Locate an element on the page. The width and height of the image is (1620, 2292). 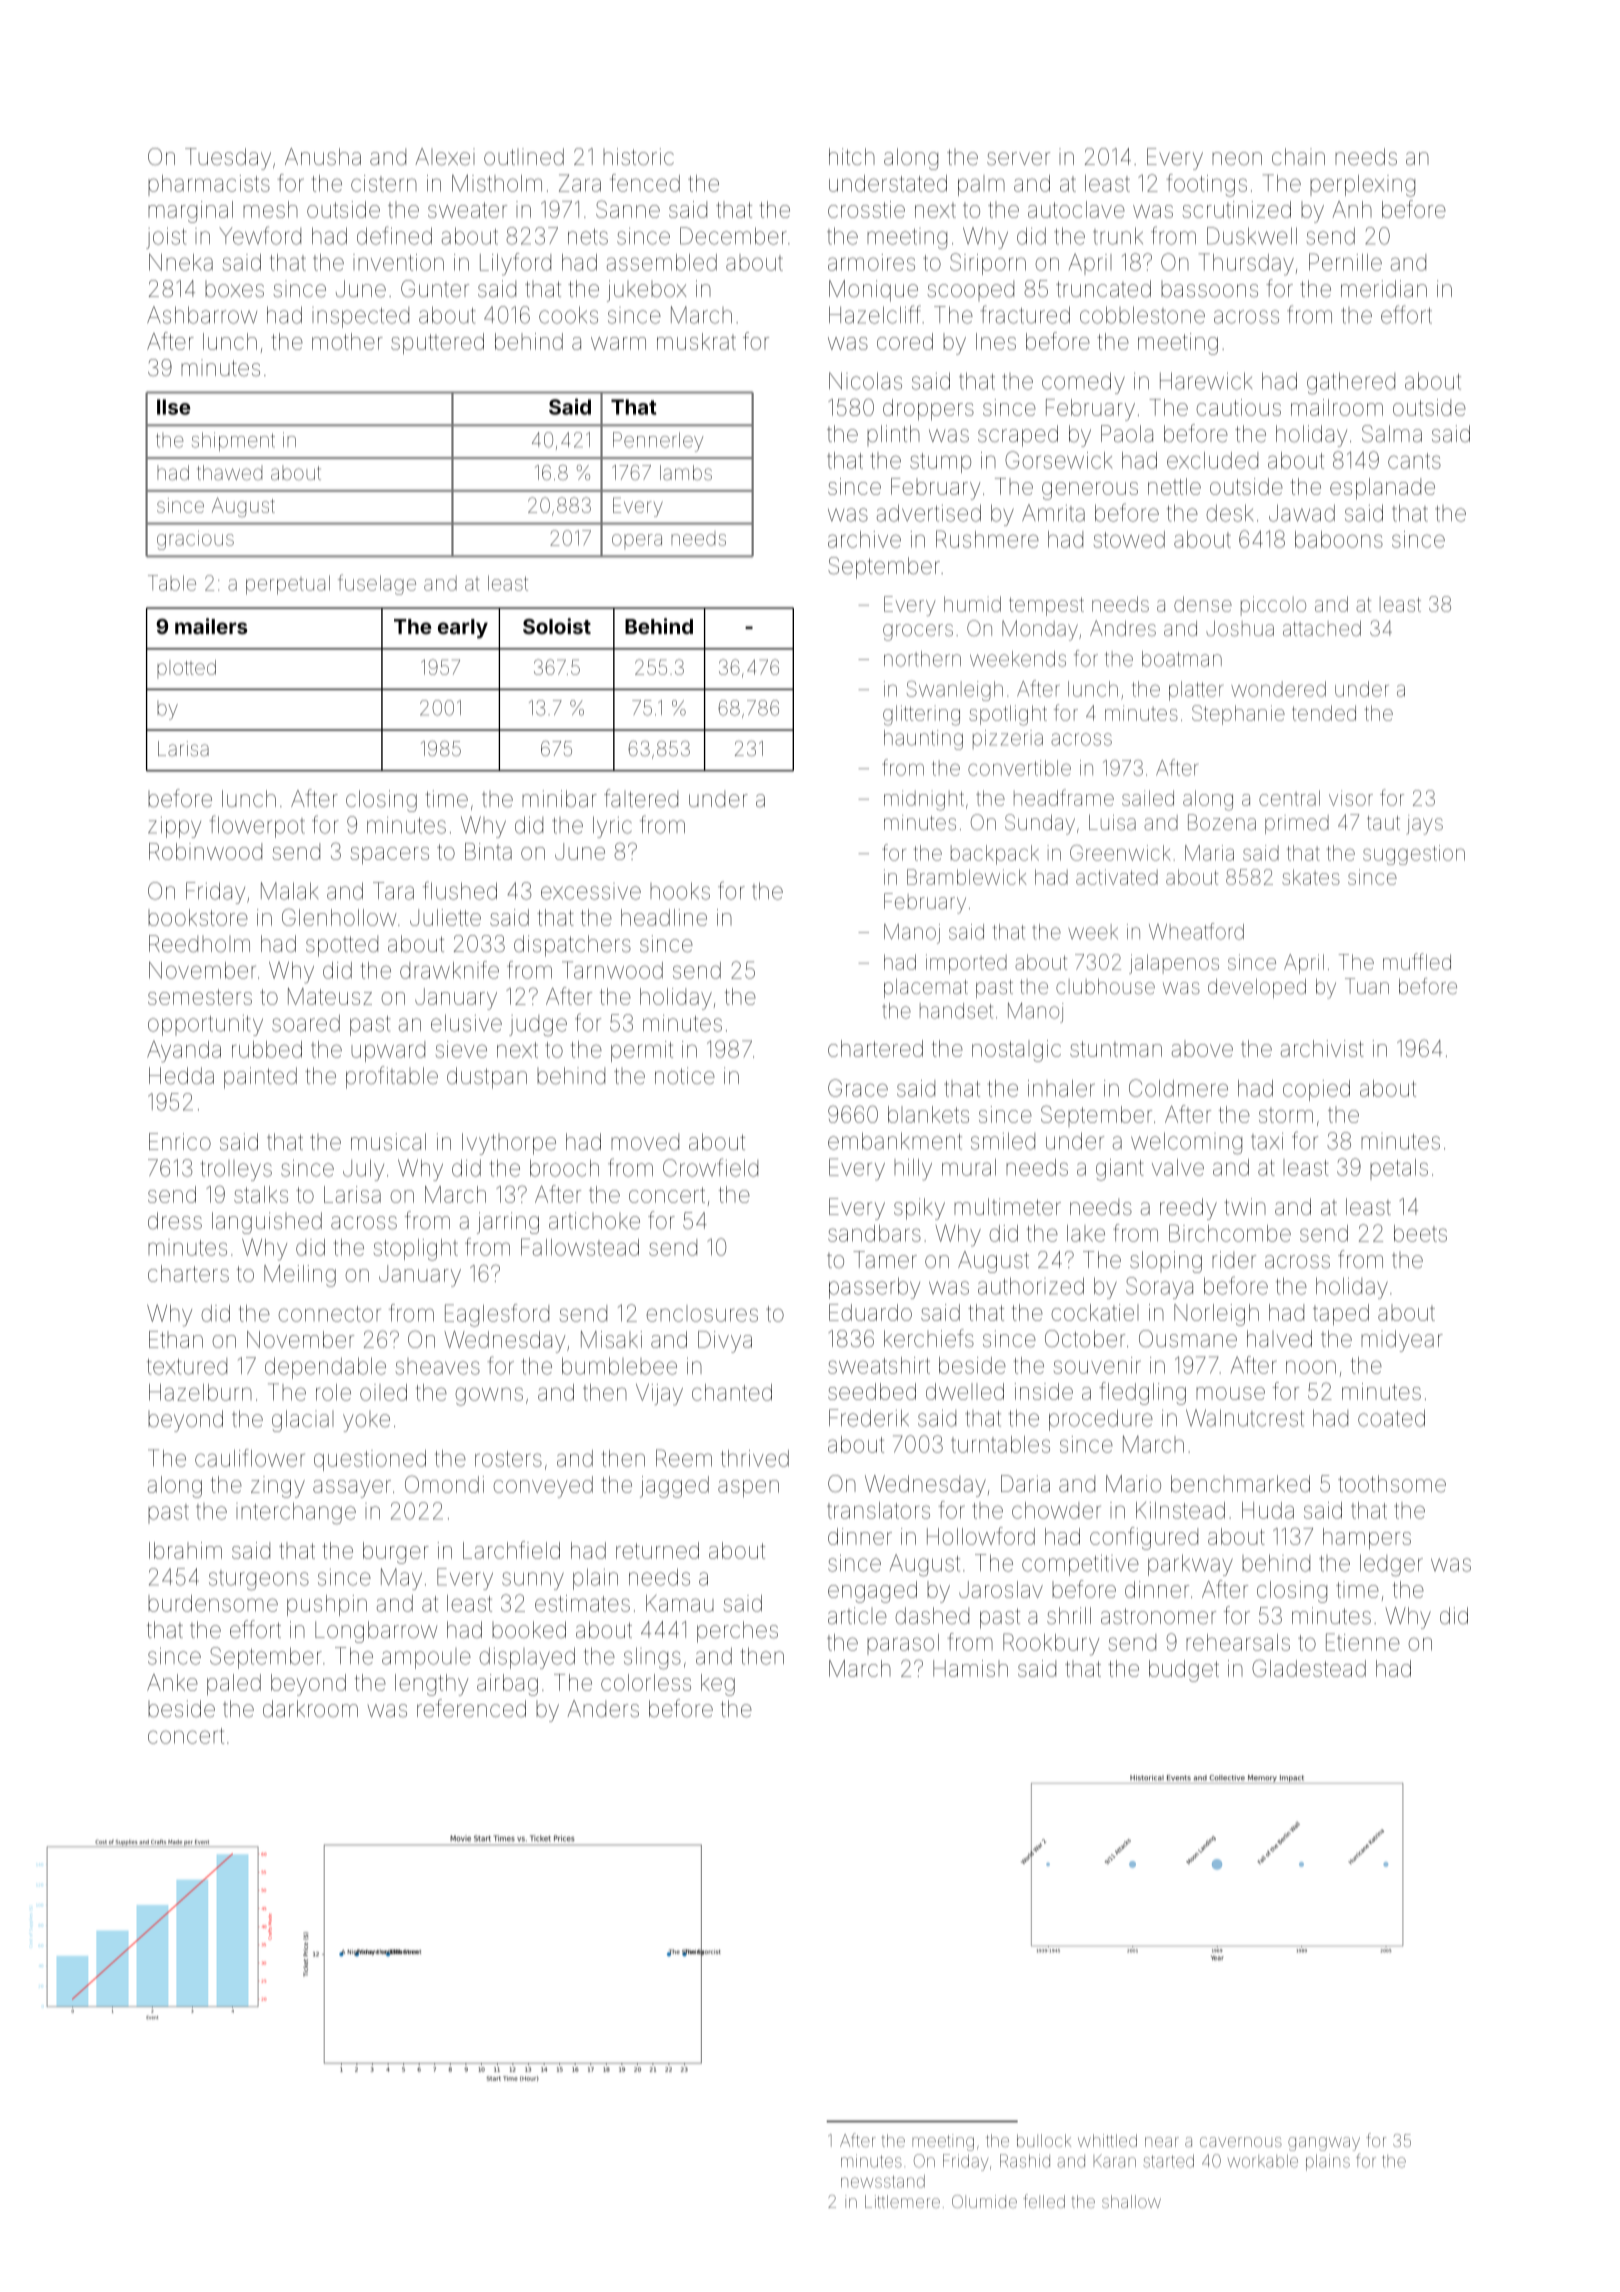
Etienne is located at coordinates (1363, 1642).
